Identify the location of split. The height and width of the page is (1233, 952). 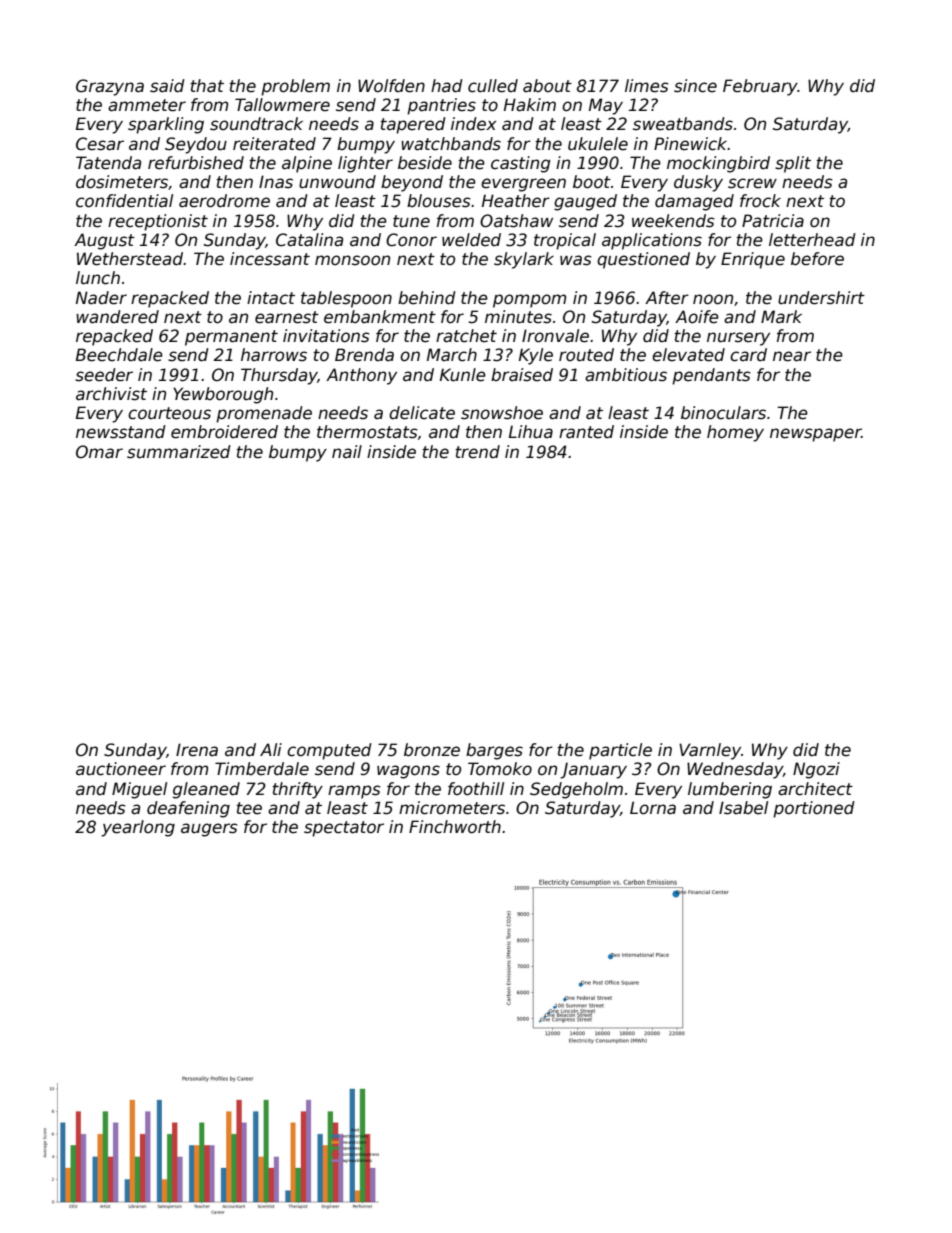
(793, 164).
